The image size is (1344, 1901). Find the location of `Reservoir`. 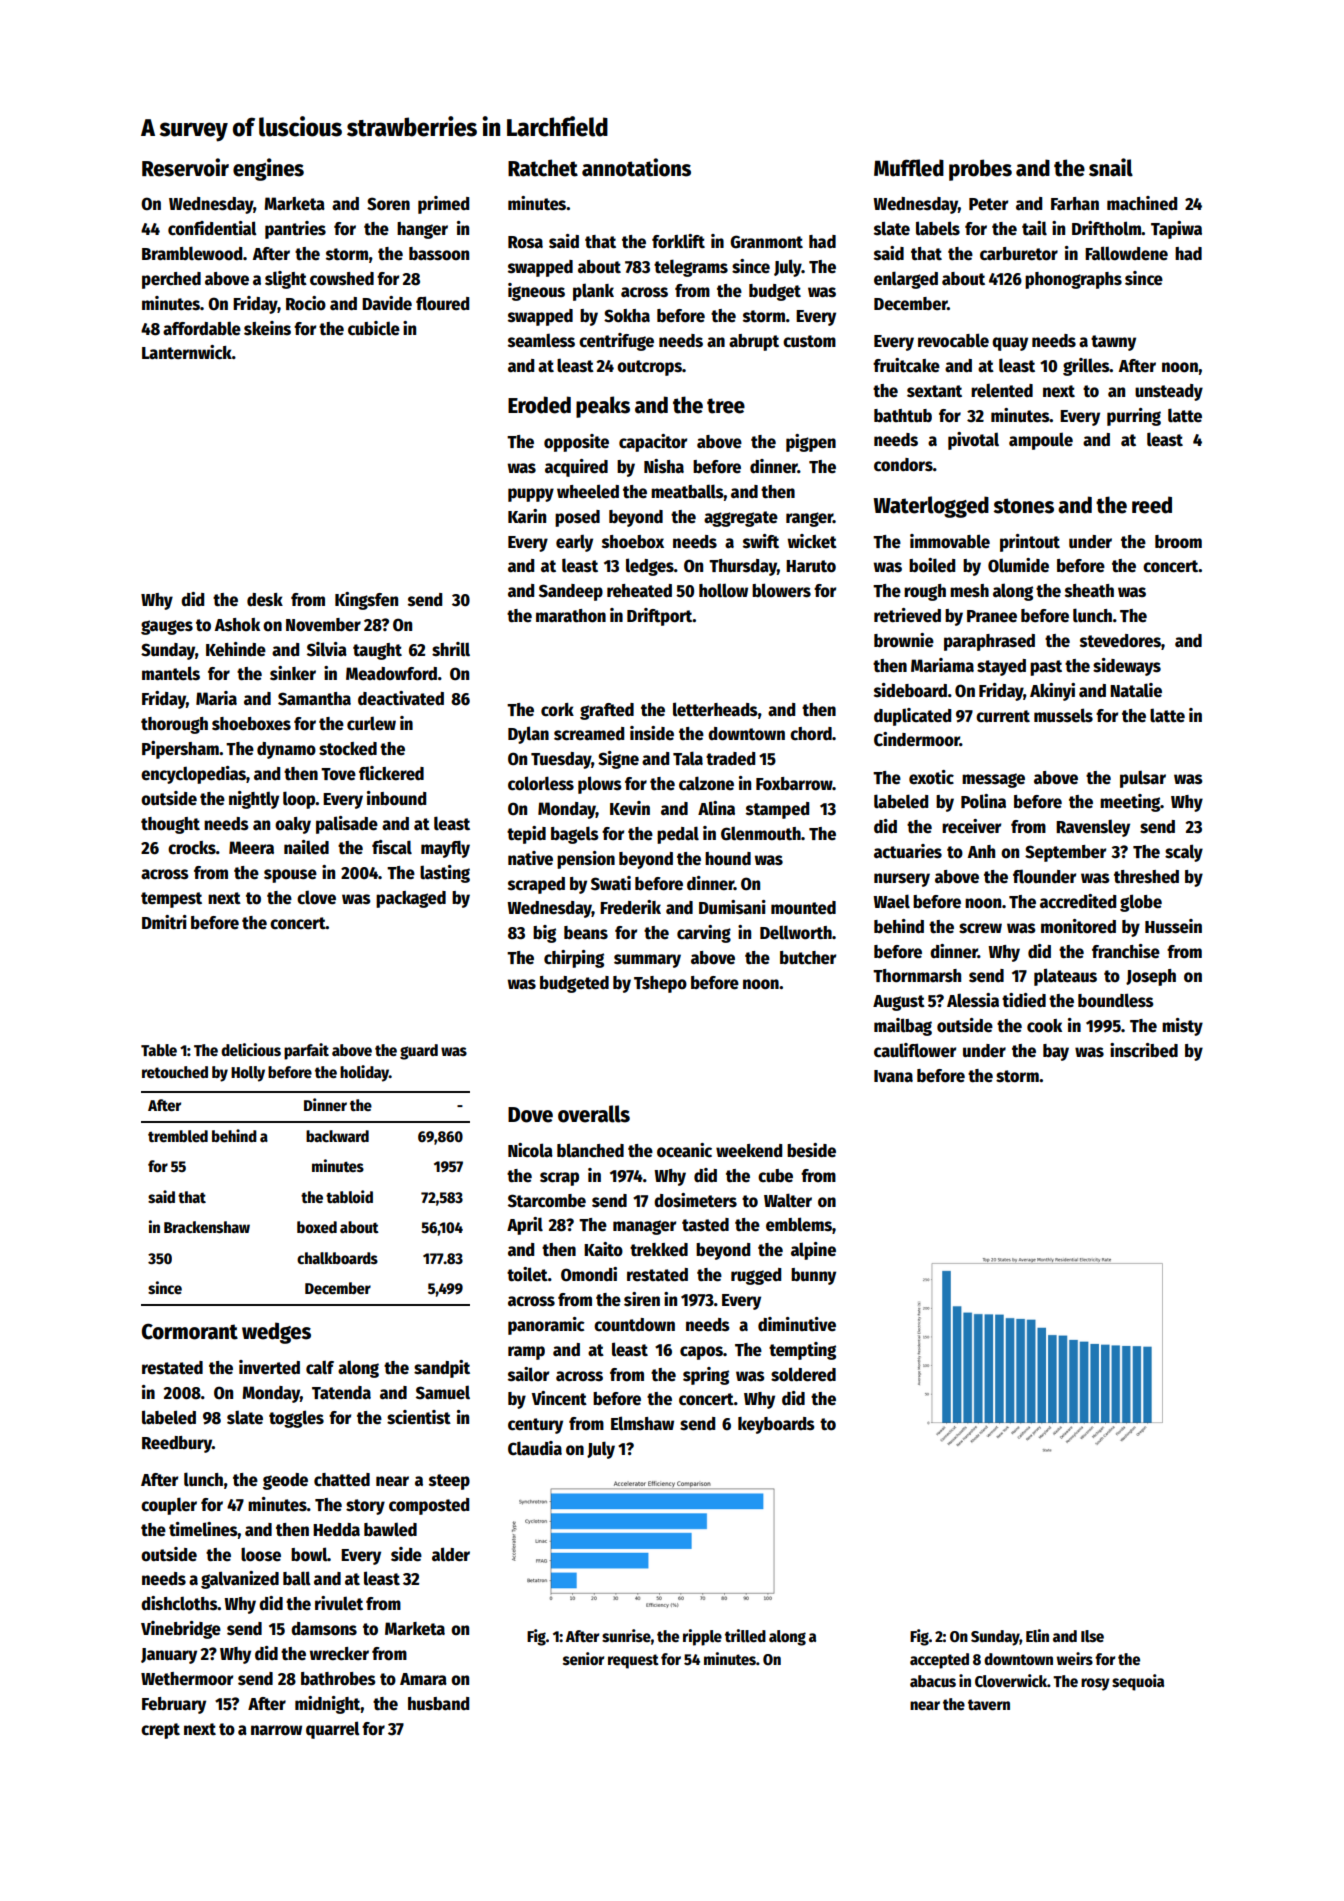

Reservoir is located at coordinates (185, 167).
